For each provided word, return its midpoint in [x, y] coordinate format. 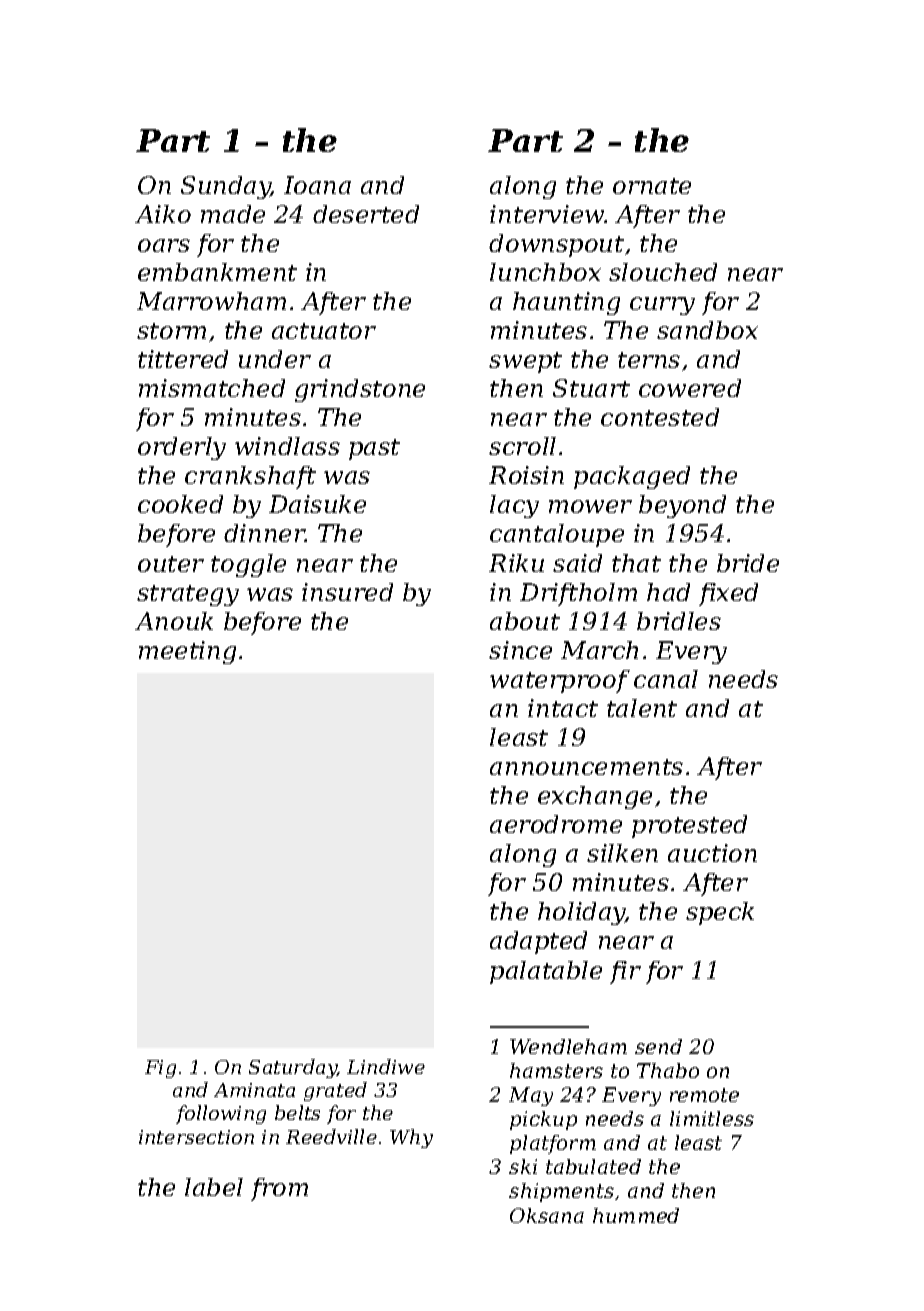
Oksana [547, 1215]
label [214, 1187]
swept [525, 362]
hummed [636, 1215]
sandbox [707, 330]
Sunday [226, 187]
